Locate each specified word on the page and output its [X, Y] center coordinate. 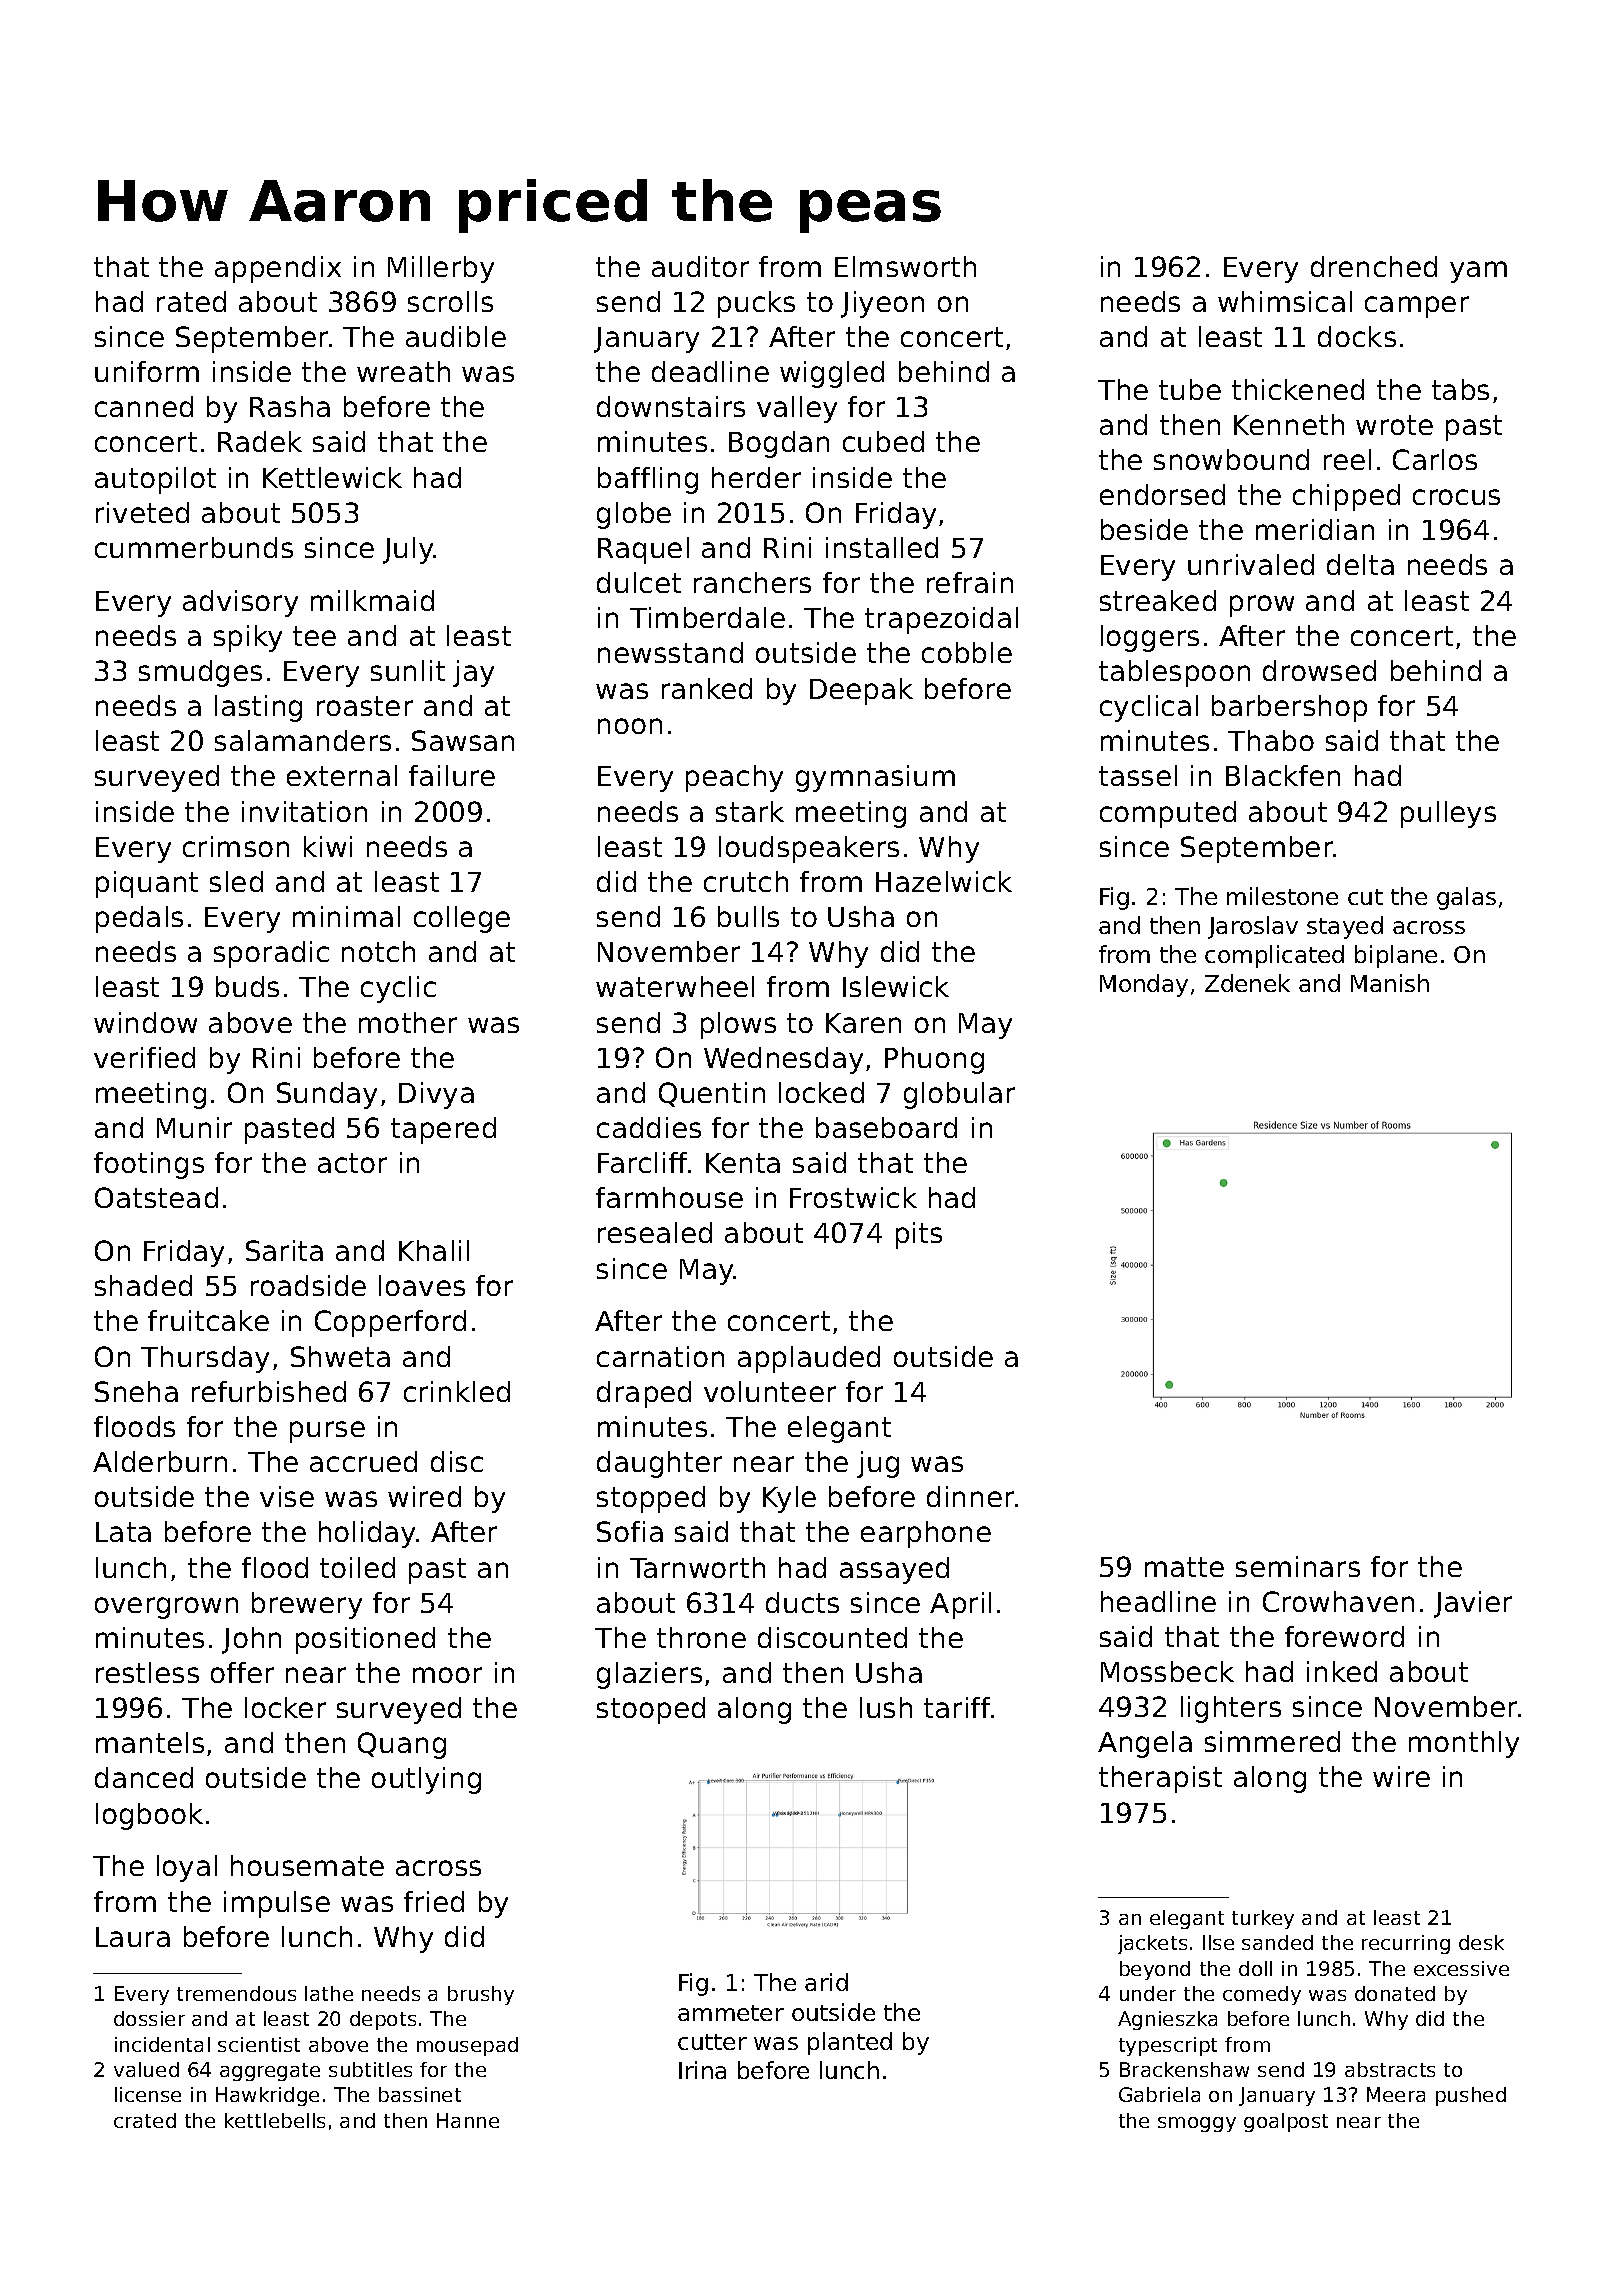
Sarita [284, 1250]
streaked [1158, 600]
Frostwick [853, 1197]
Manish [1390, 983]
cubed [883, 441]
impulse [277, 1904]
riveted [142, 512]
